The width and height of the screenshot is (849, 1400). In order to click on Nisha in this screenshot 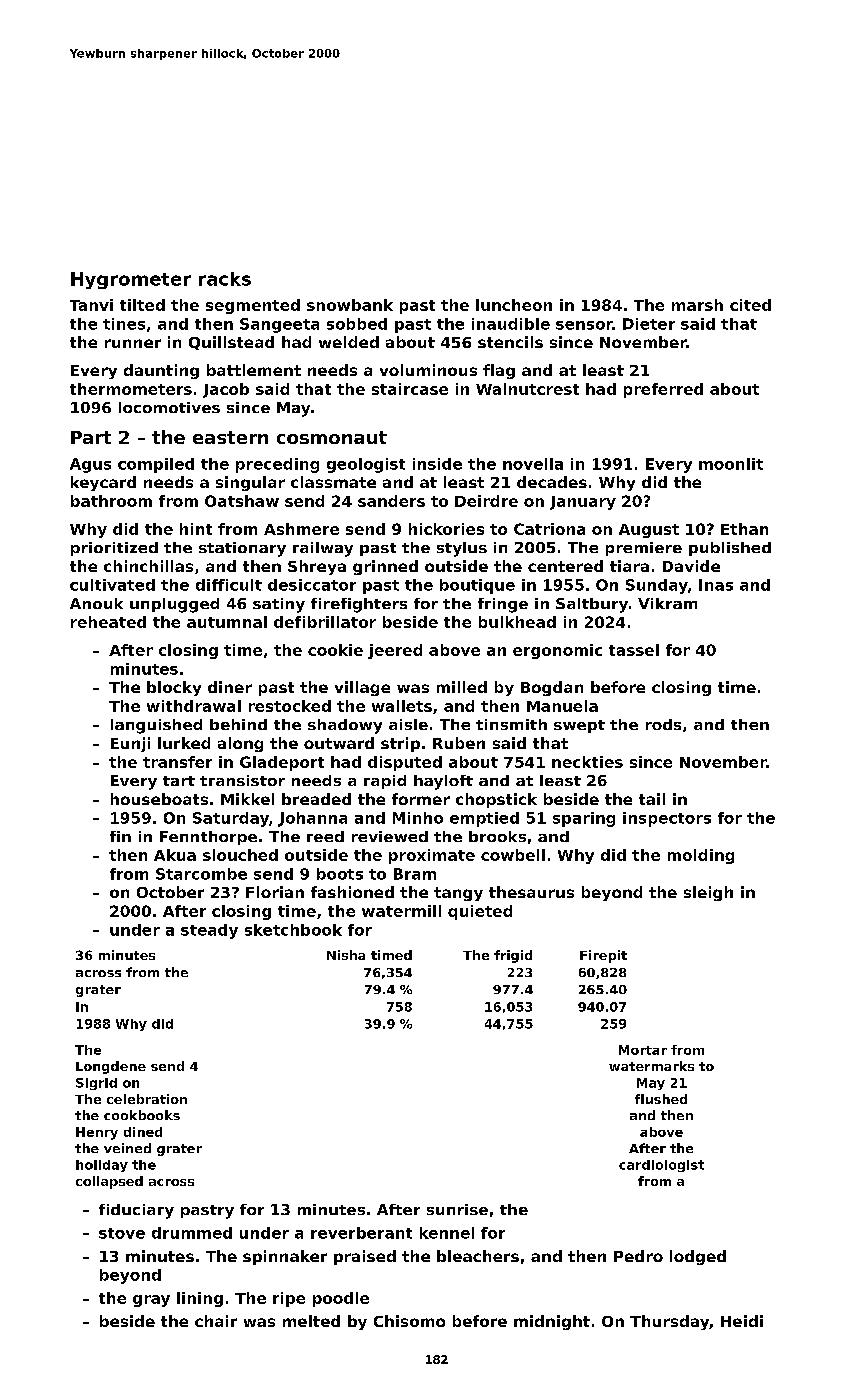, I will do `click(346, 955)`.
